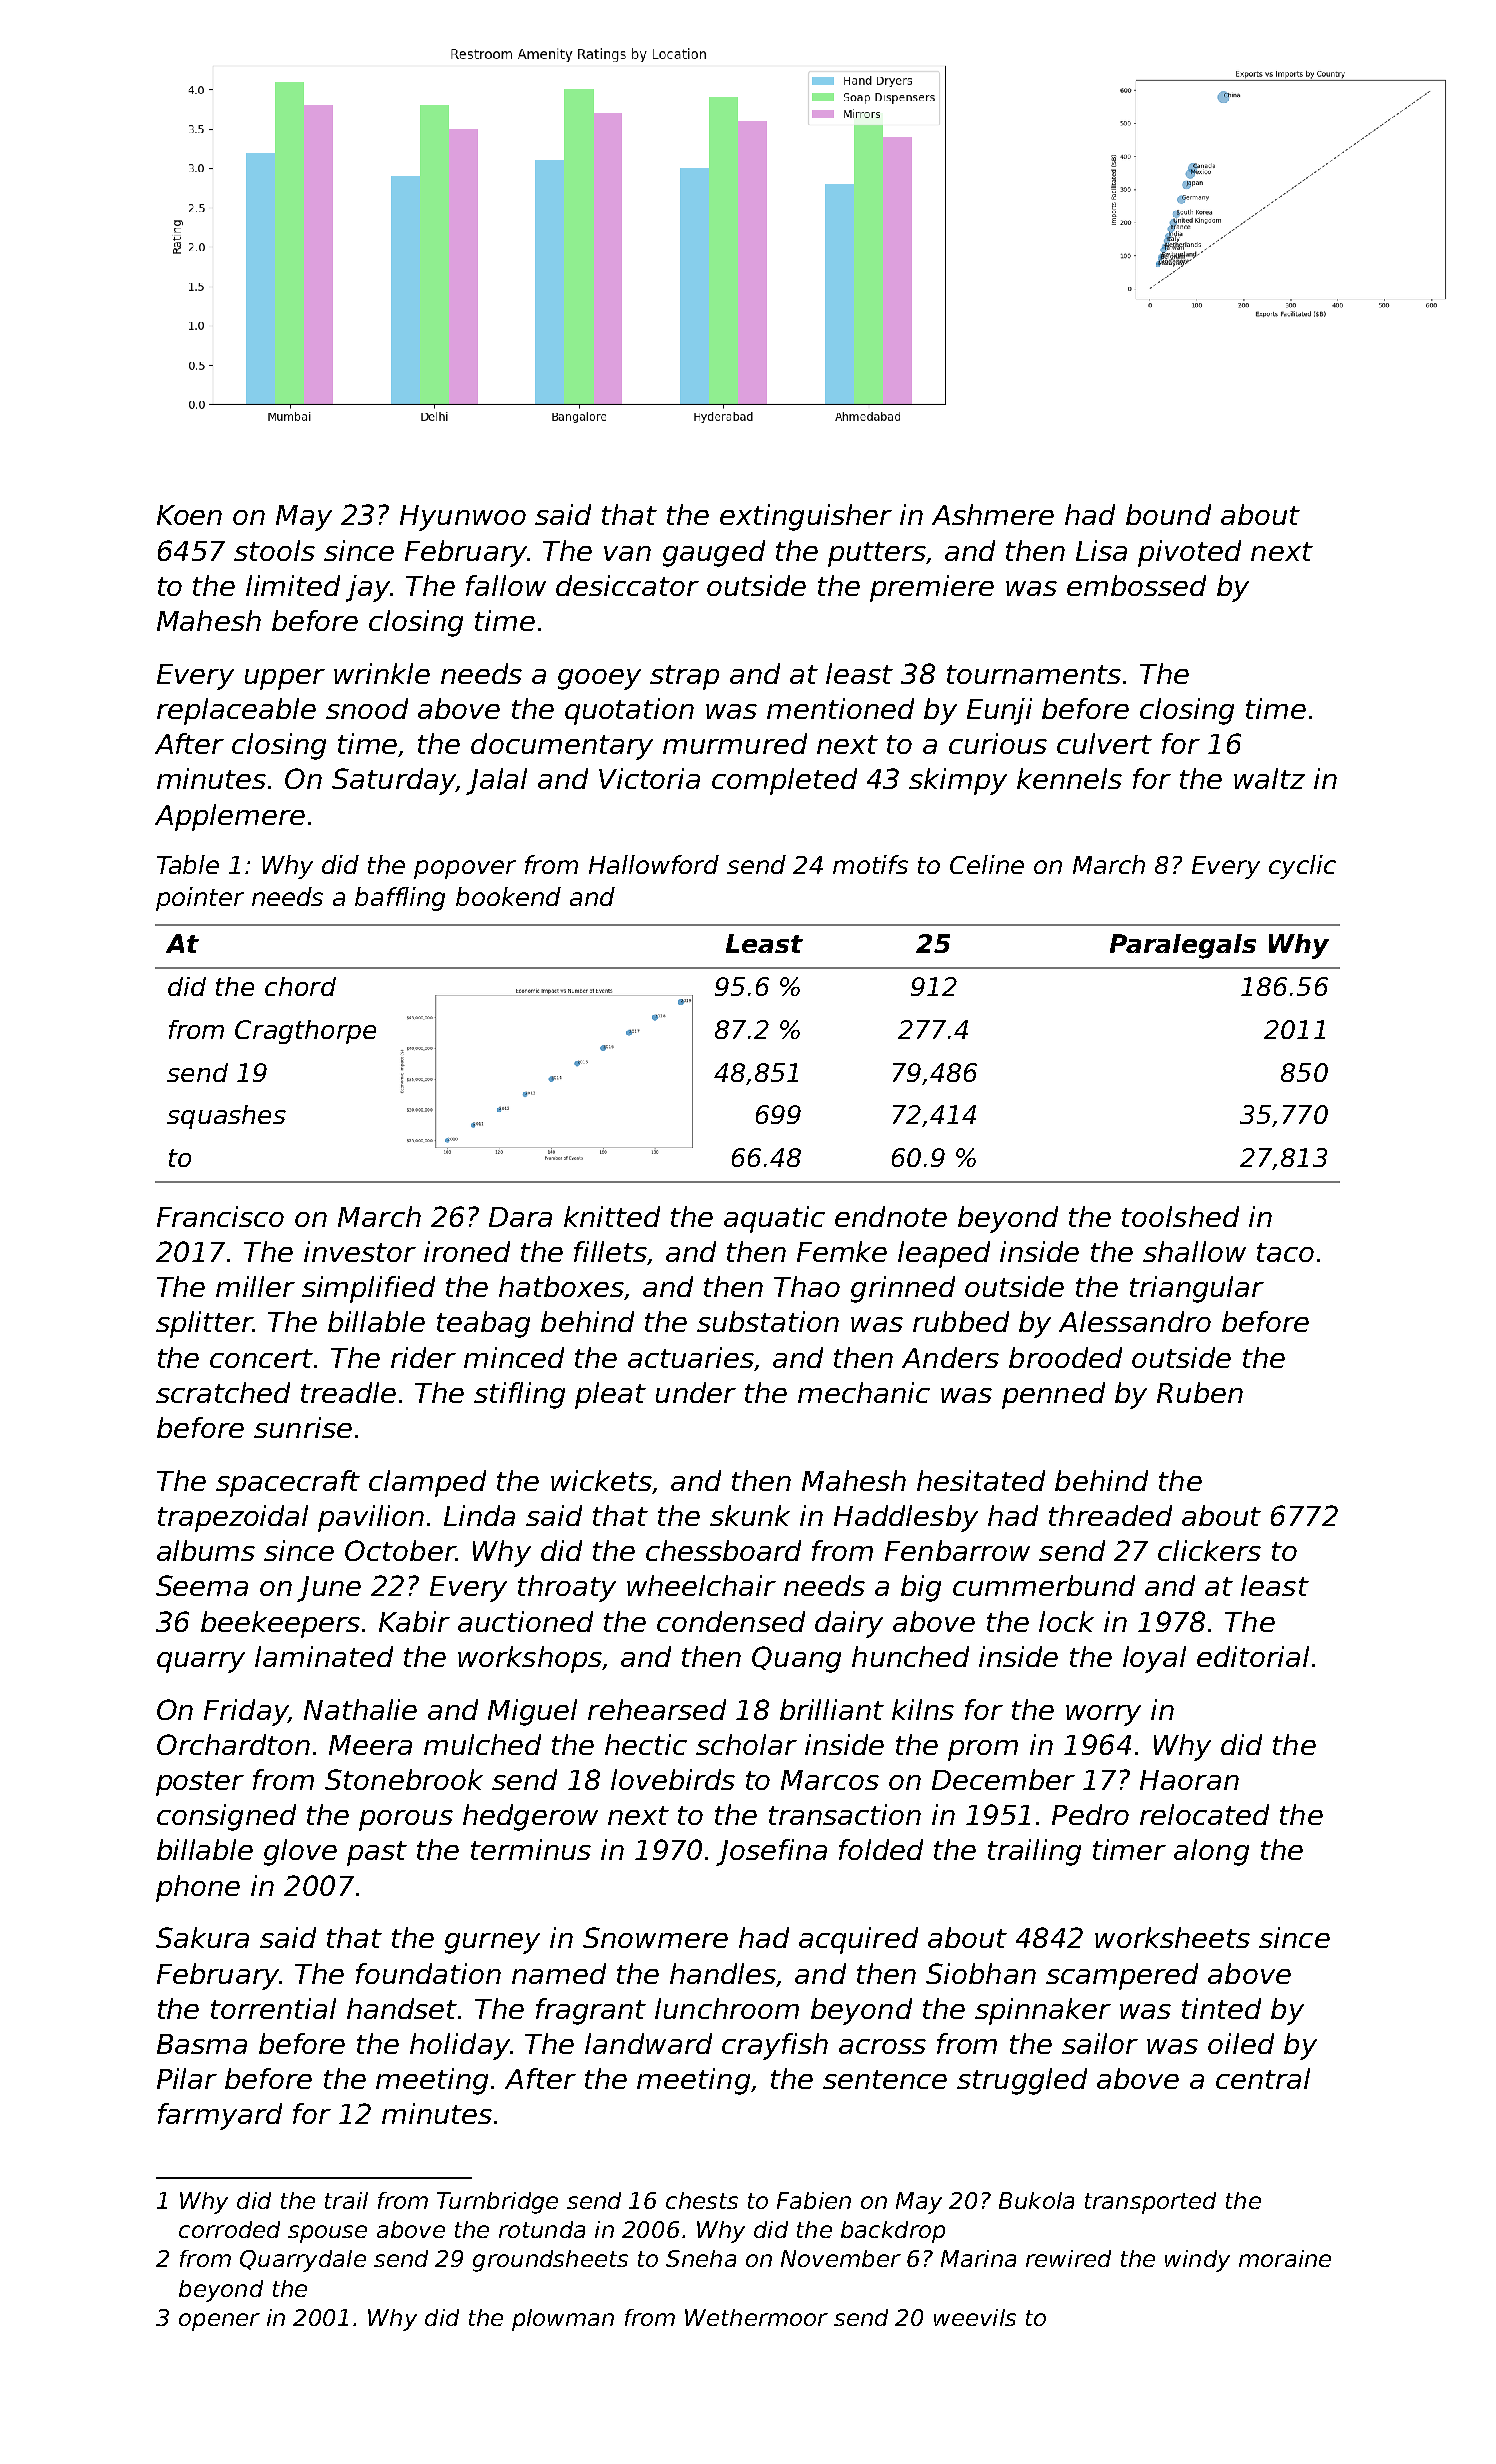  I want to click on Francisco, so click(220, 1216).
